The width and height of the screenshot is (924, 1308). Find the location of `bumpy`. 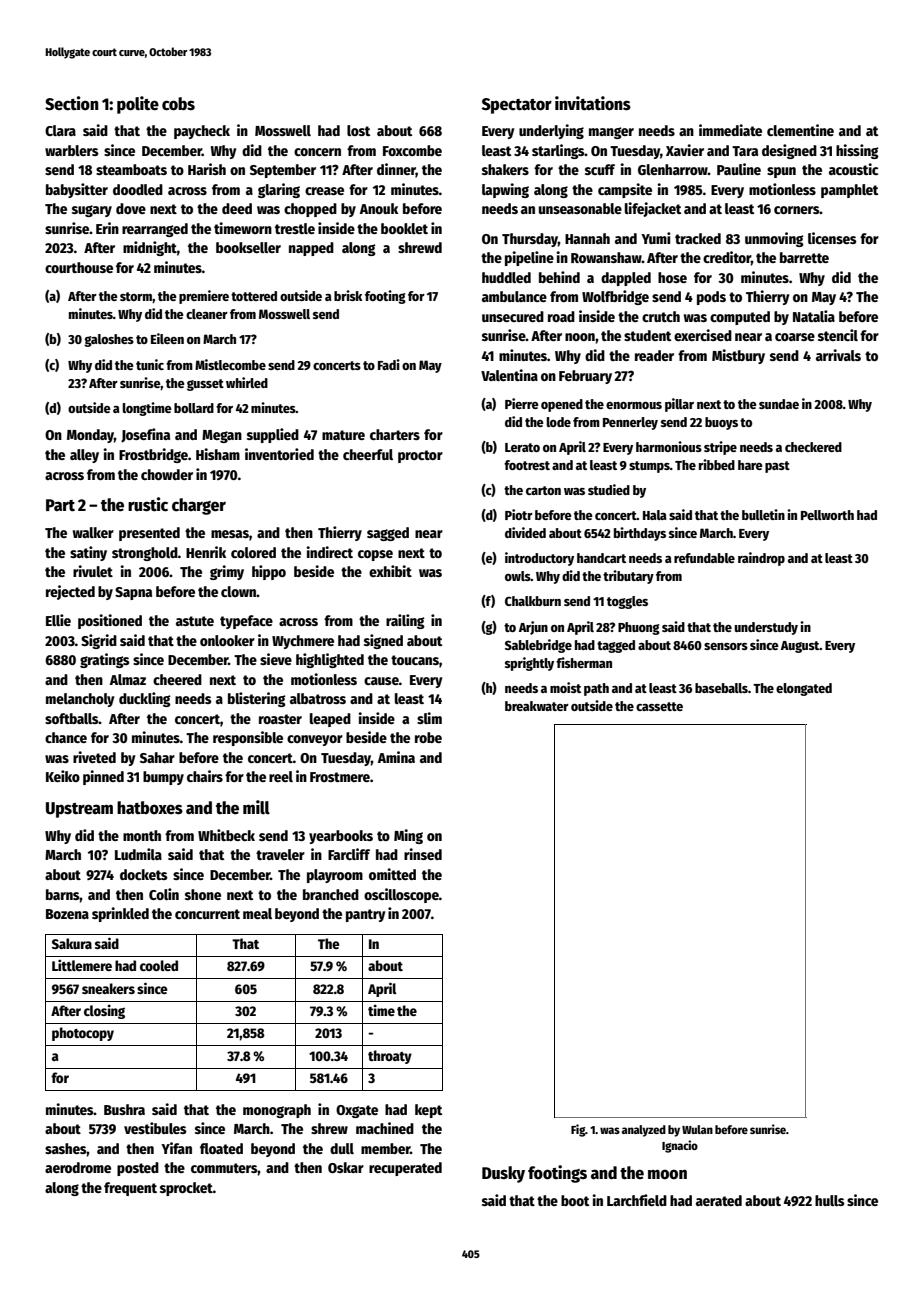

bumpy is located at coordinates (163, 778).
